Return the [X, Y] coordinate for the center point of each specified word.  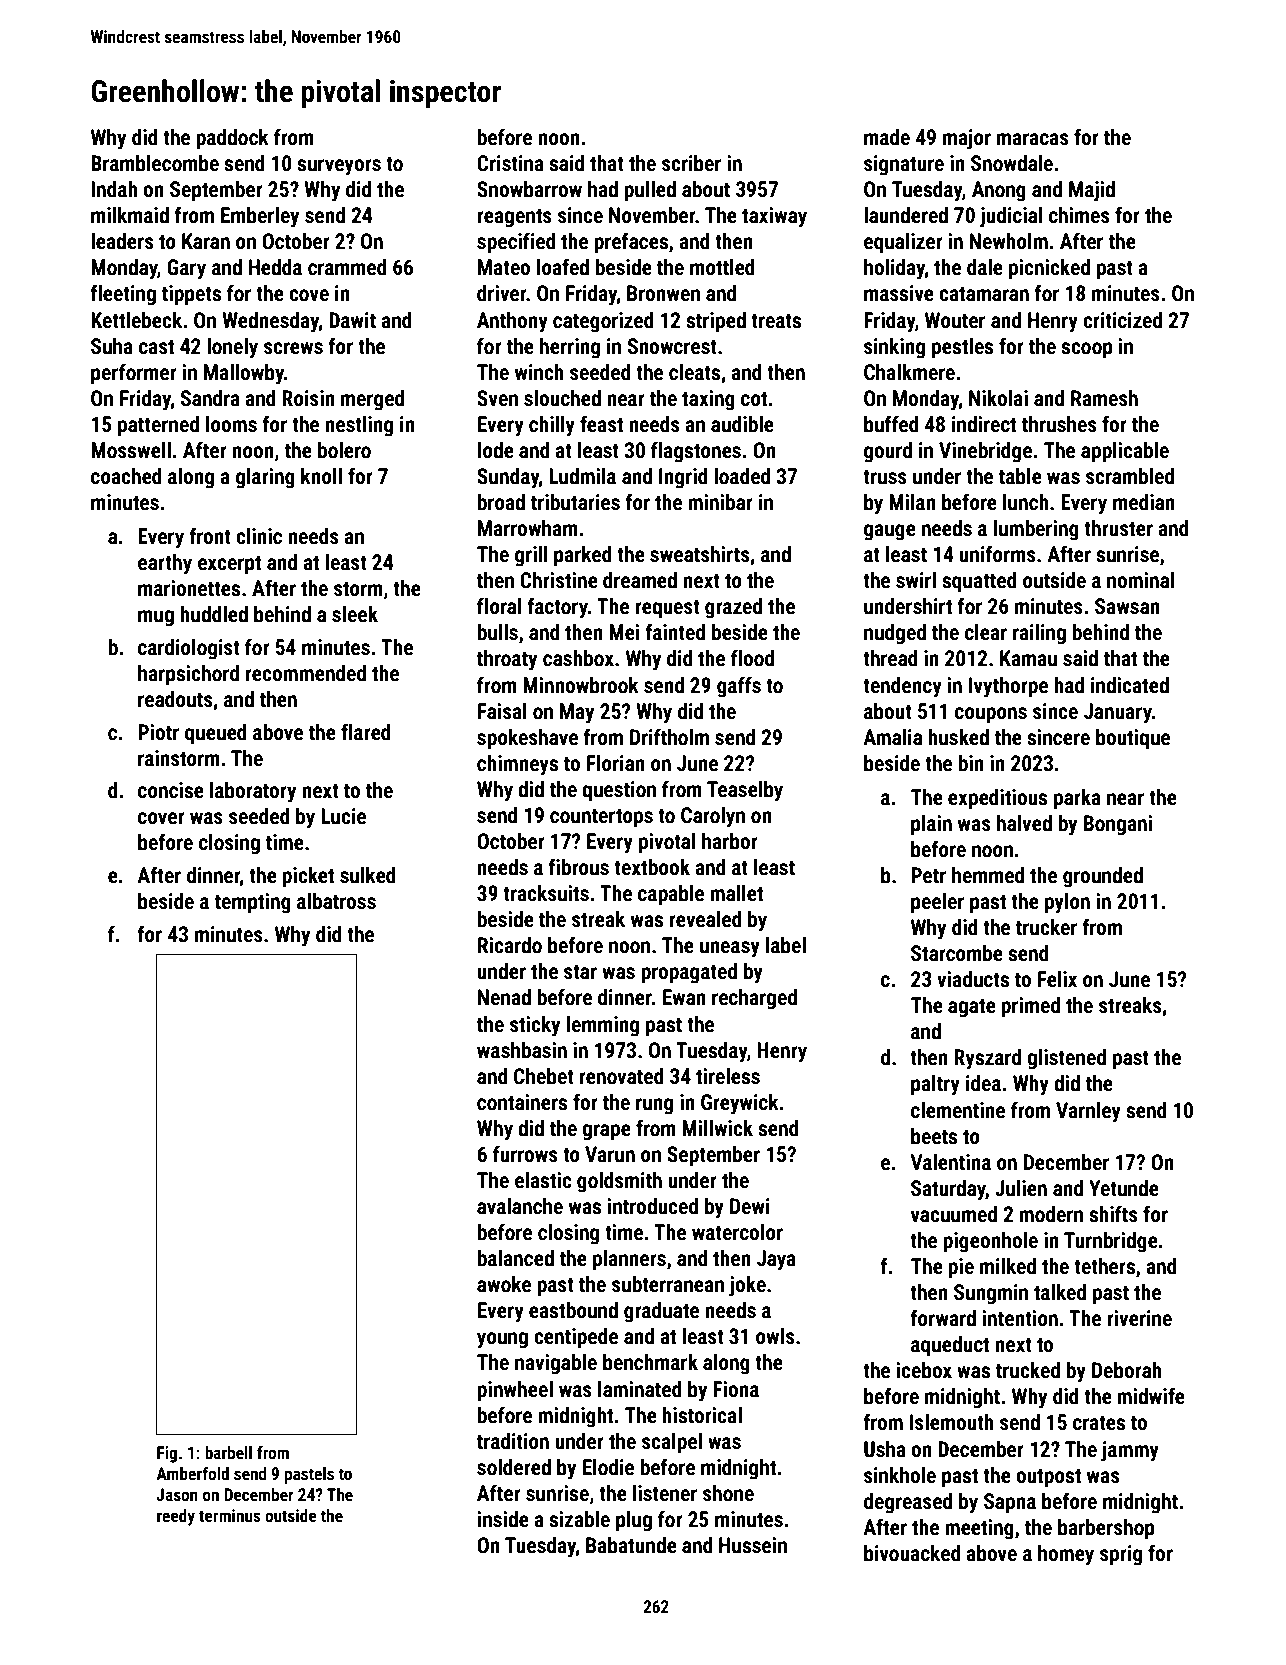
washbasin [522, 1050]
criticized [1122, 320]
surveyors [339, 167]
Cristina [510, 163]
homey [1066, 1555]
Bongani [1118, 825]
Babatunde [631, 1545]
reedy [176, 1517]
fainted [675, 632]
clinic [259, 536]
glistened [1066, 1059]
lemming [603, 1026]
